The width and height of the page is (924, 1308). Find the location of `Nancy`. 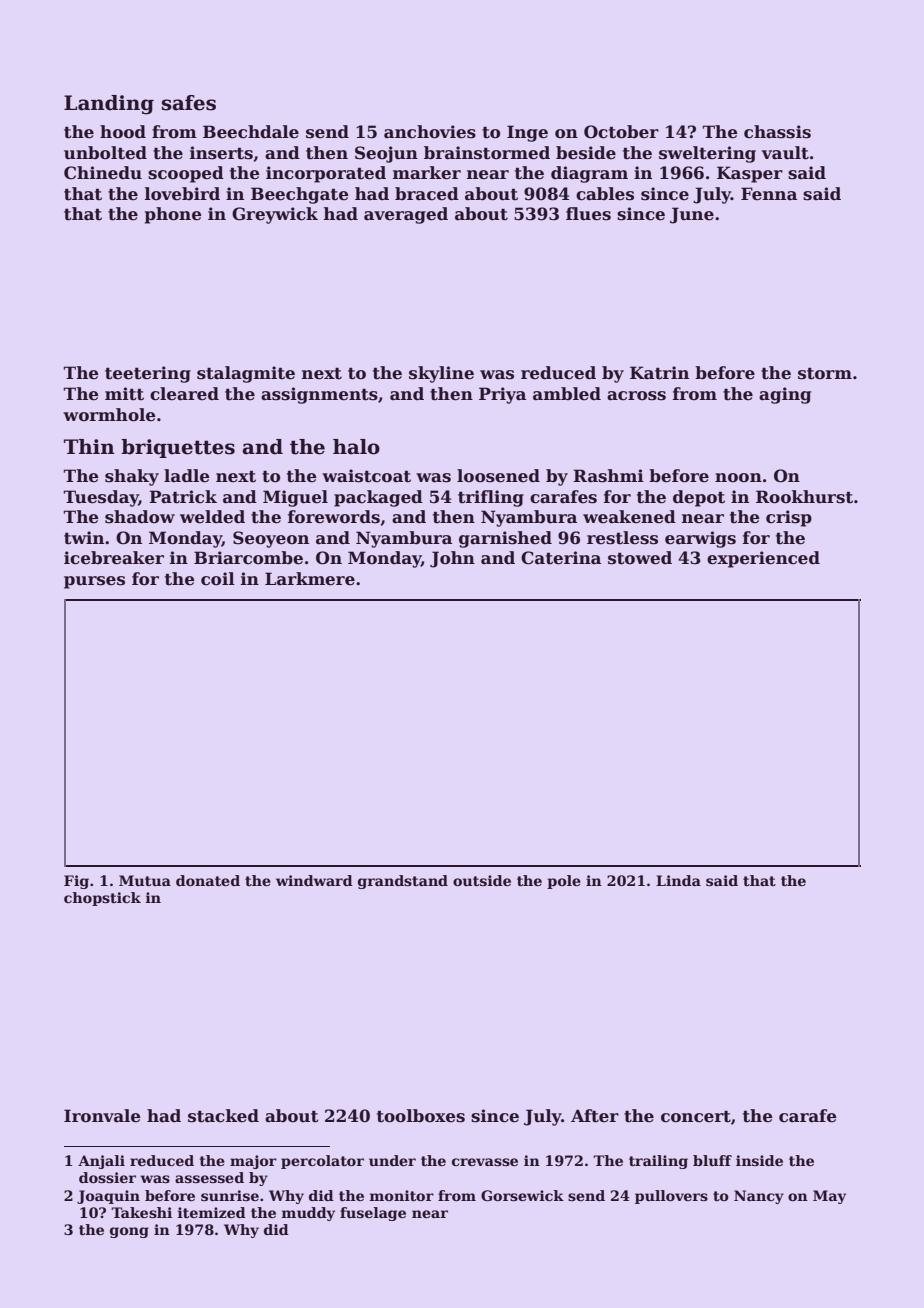

Nancy is located at coordinates (759, 1197).
